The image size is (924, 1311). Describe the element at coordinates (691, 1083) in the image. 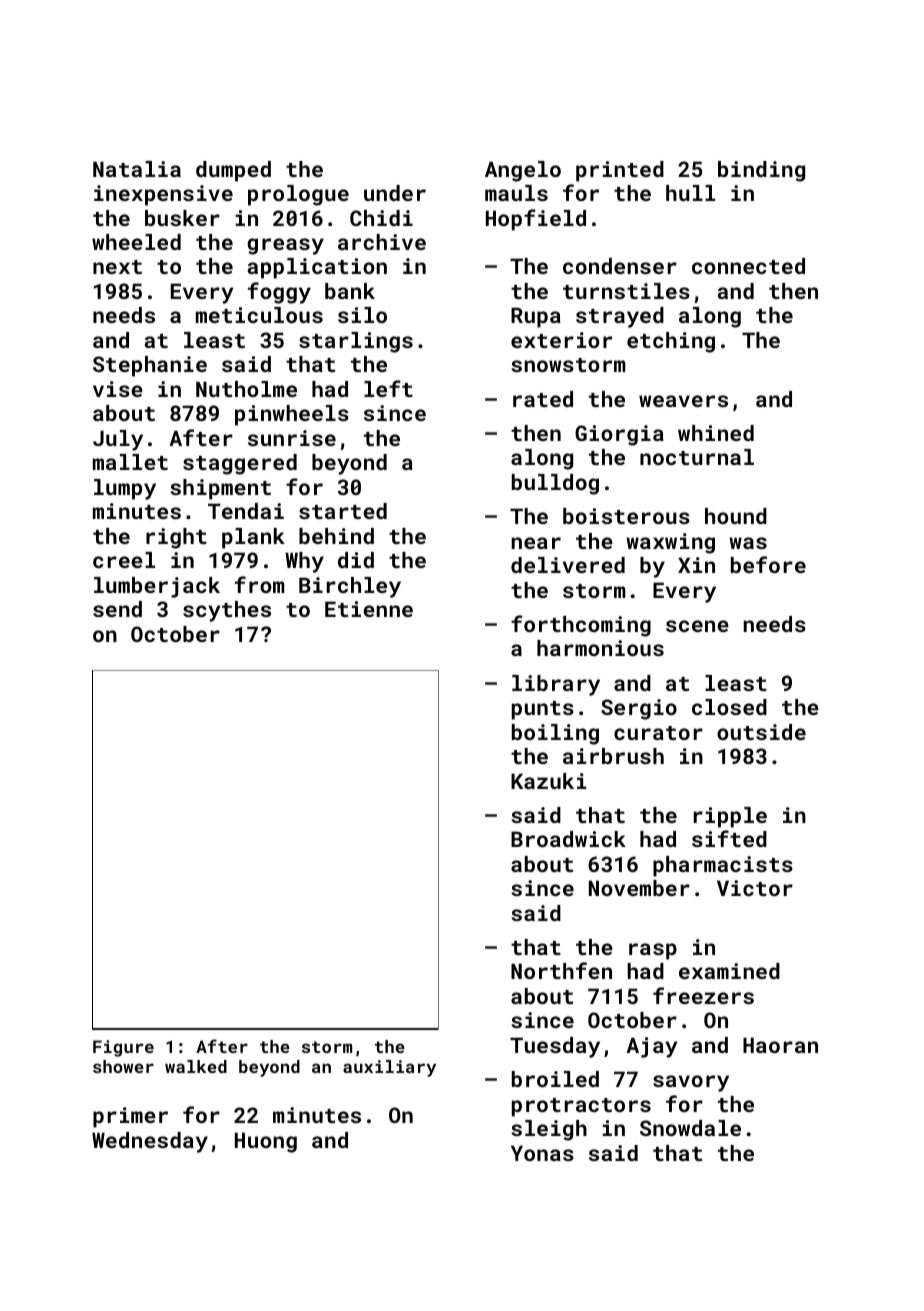

I see `savory` at that location.
